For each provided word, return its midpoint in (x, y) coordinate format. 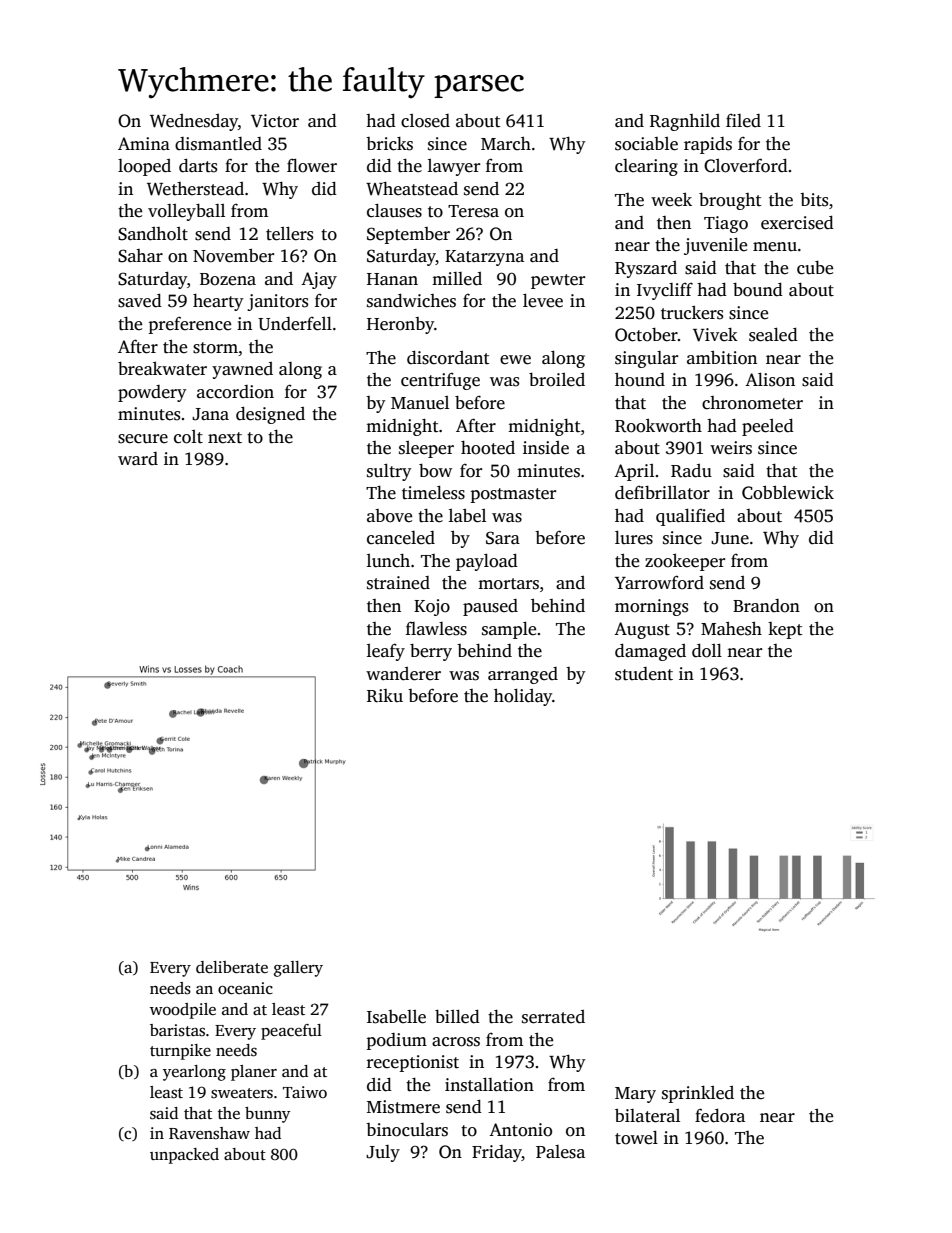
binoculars (407, 1130)
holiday (523, 697)
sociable (646, 144)
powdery (152, 393)
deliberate (232, 967)
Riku (385, 696)
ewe (515, 360)
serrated (553, 1017)
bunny (267, 1115)
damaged (650, 652)
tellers (289, 233)
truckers (692, 313)
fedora (720, 1115)
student (644, 674)
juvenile (715, 246)
